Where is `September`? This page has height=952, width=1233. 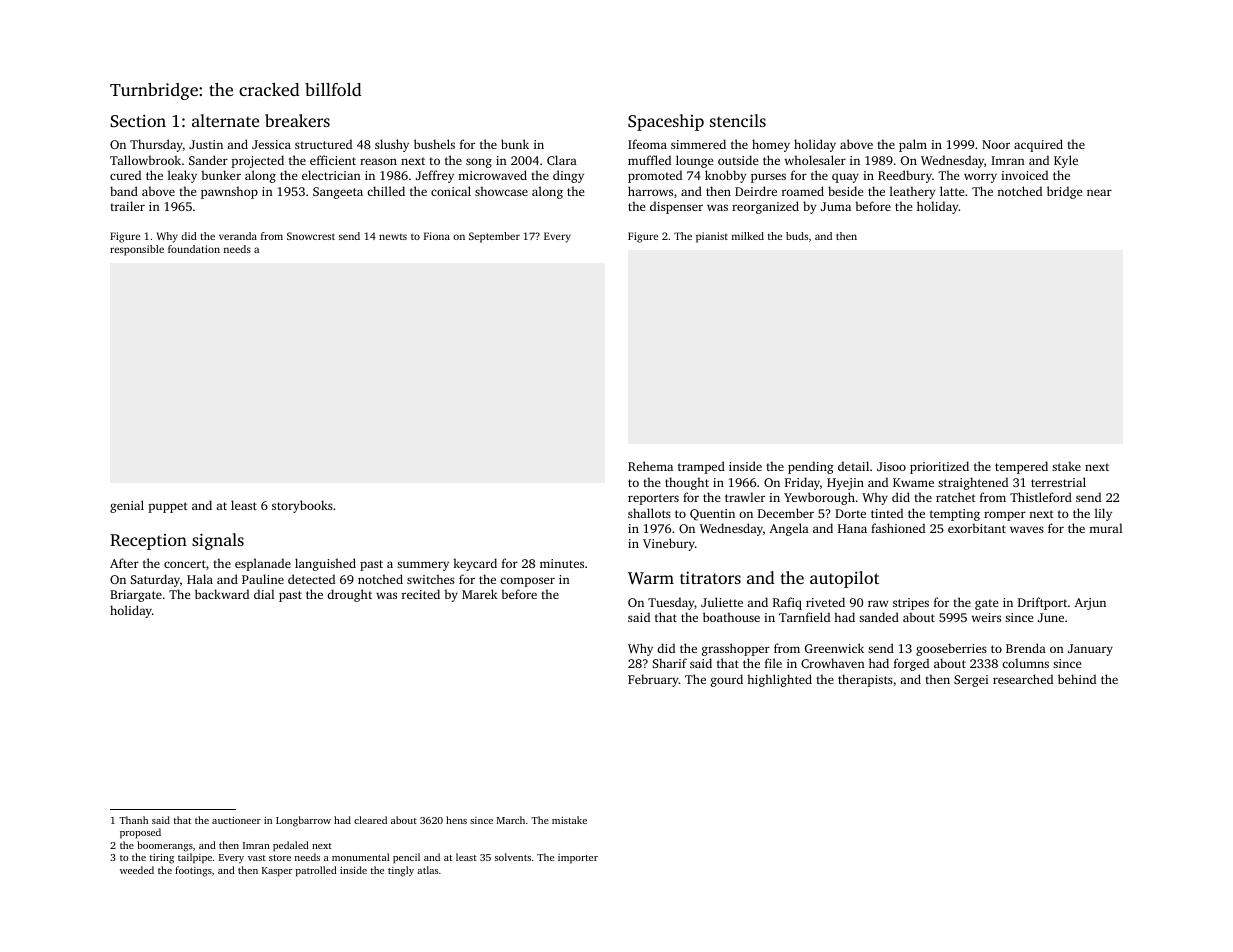
September is located at coordinates (494, 237).
